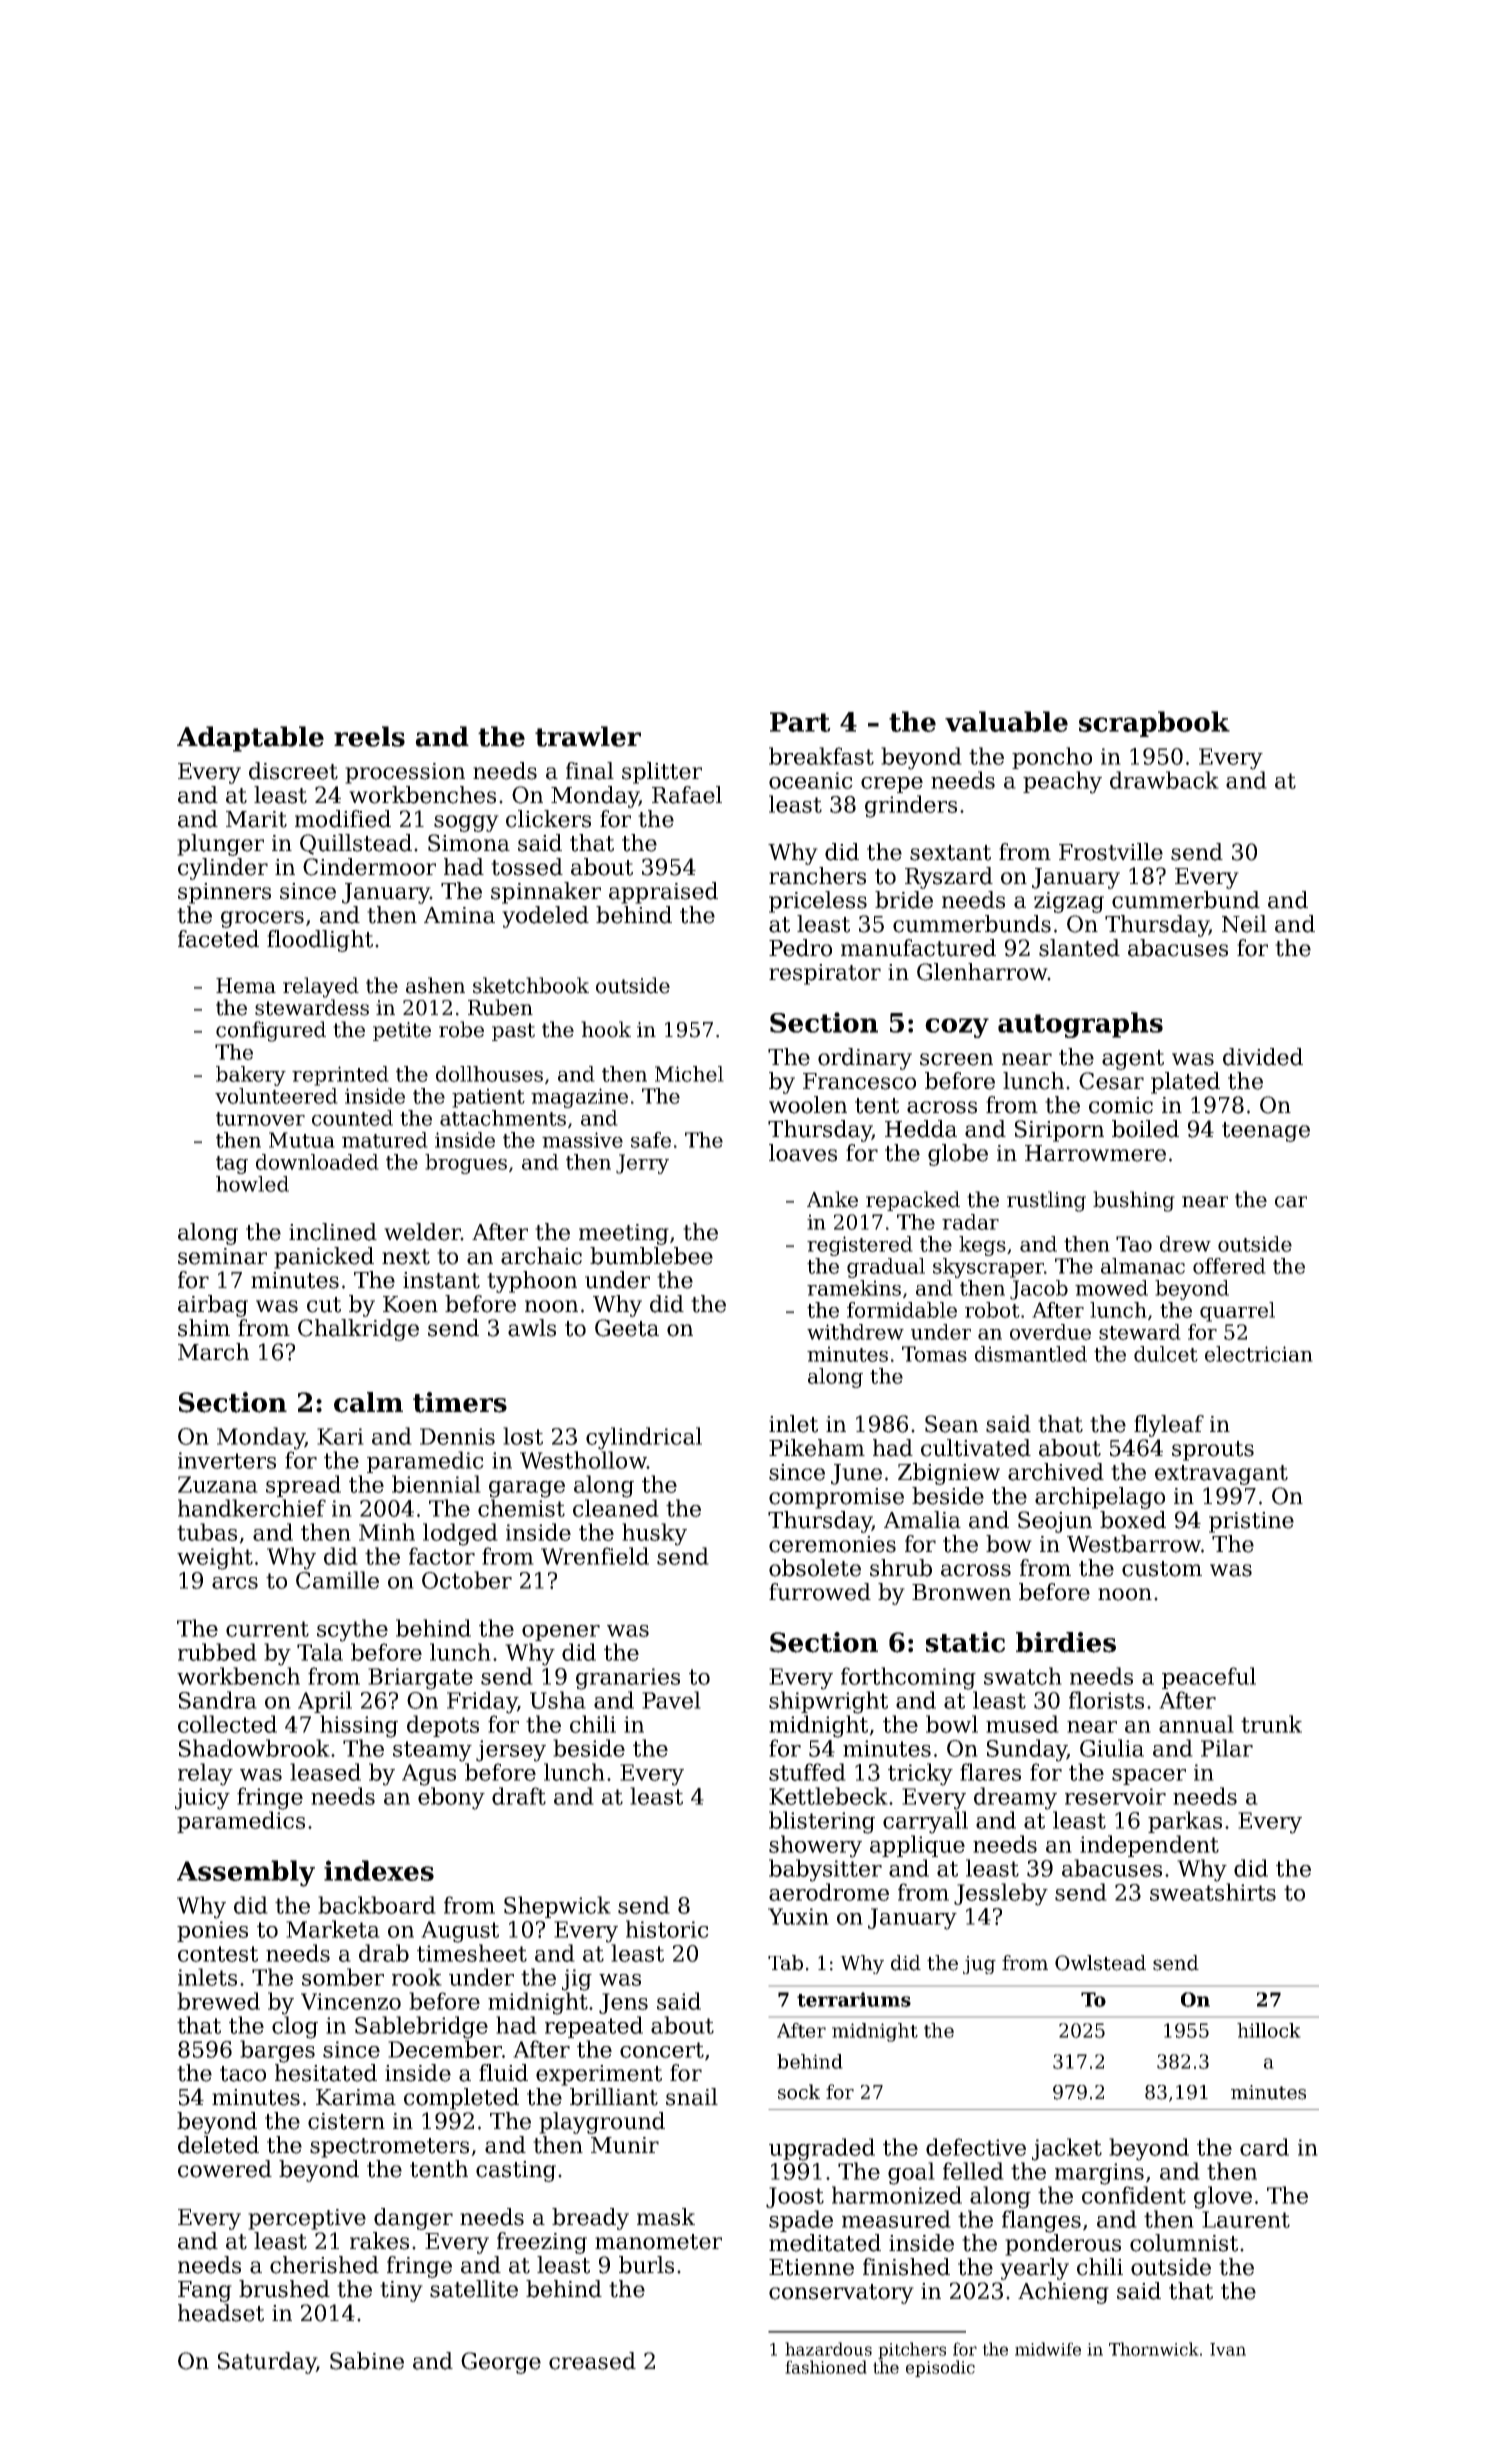 This screenshot has width=1496, height=2464. What do you see at coordinates (1269, 2030) in the screenshot?
I see `hillock` at bounding box center [1269, 2030].
